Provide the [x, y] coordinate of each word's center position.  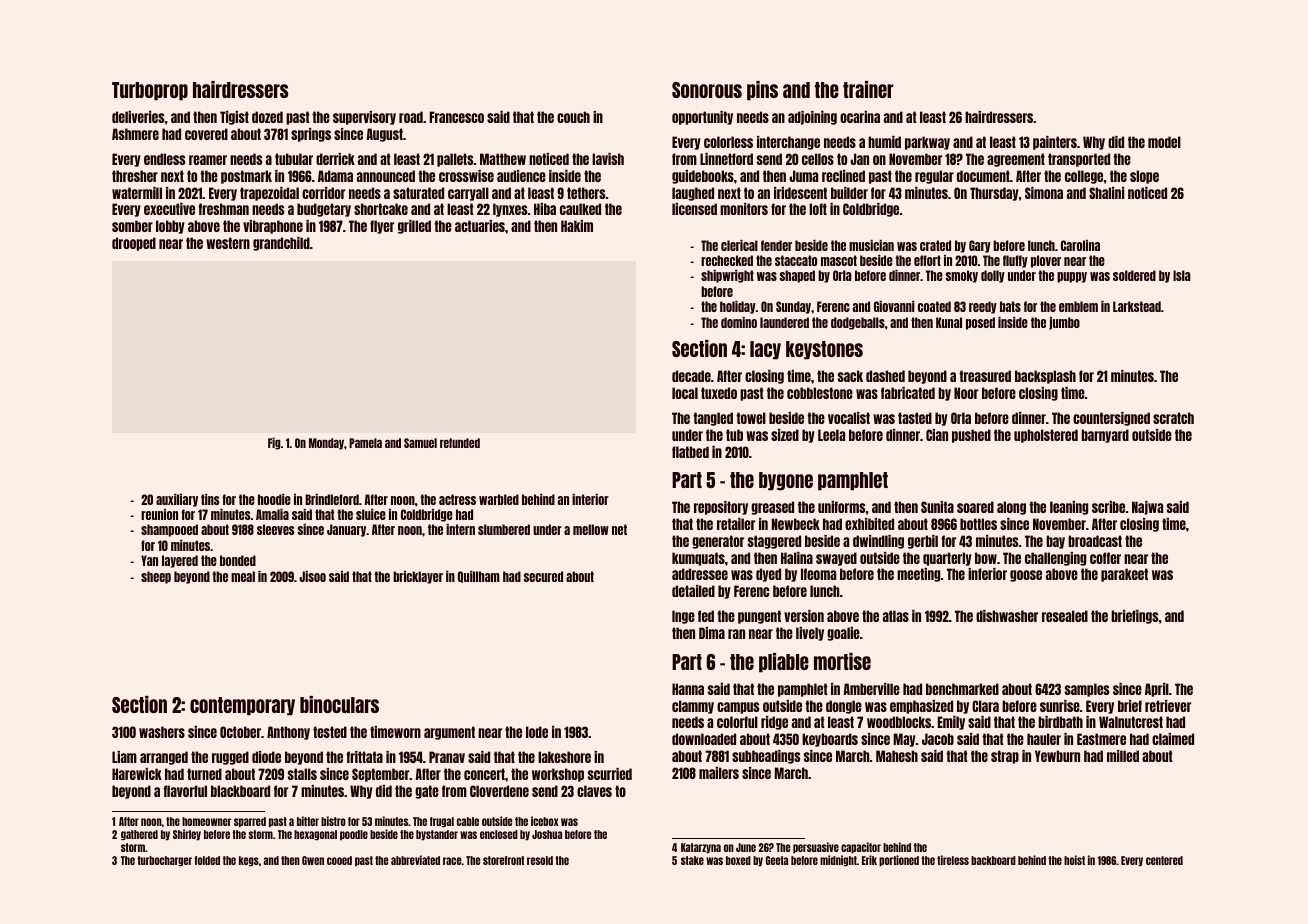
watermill [137, 193]
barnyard [1105, 436]
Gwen [313, 860]
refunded [460, 443]
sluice [371, 514]
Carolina [1080, 245]
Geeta [777, 860]
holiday [738, 307]
